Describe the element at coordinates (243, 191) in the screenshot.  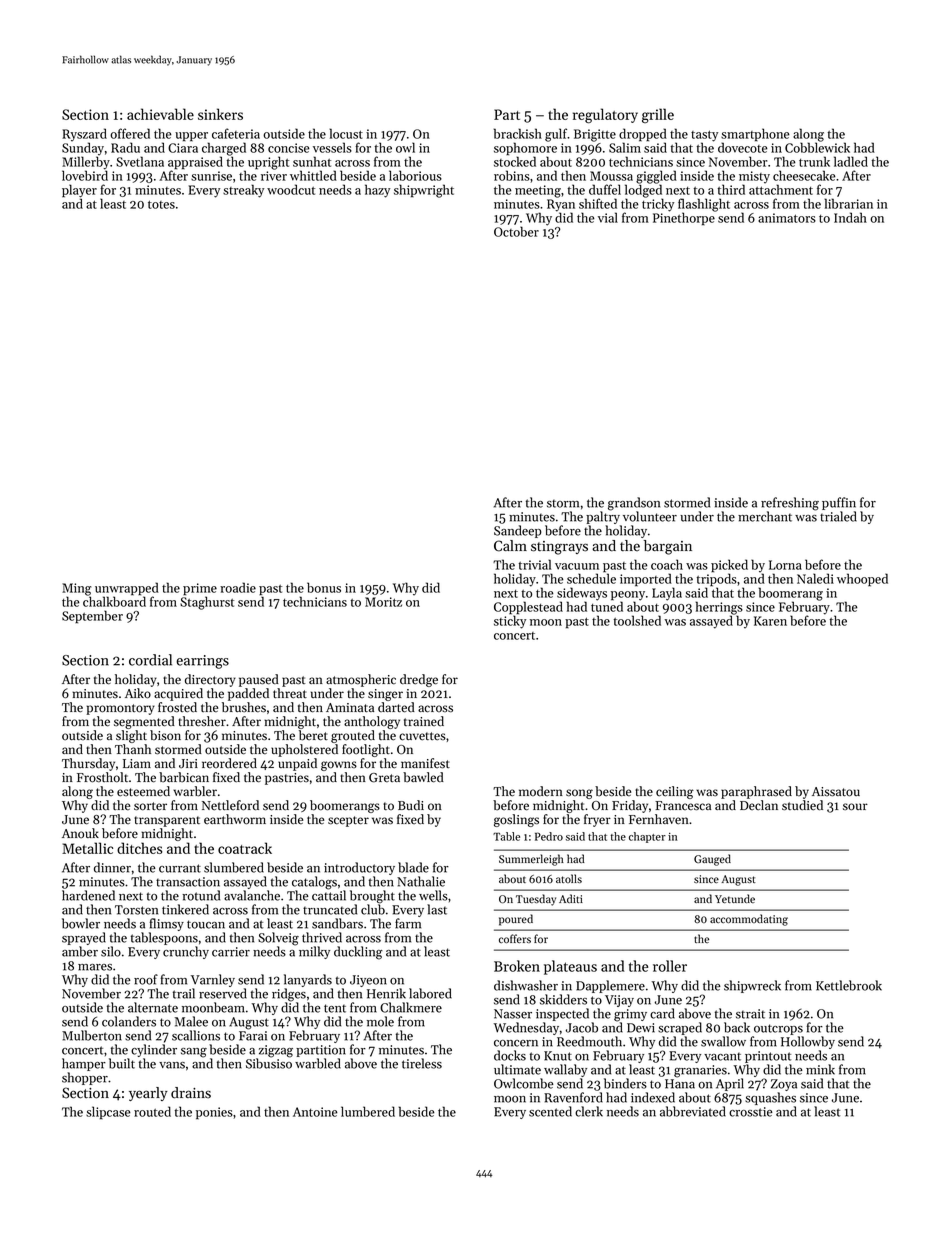
I see `streaky` at that location.
